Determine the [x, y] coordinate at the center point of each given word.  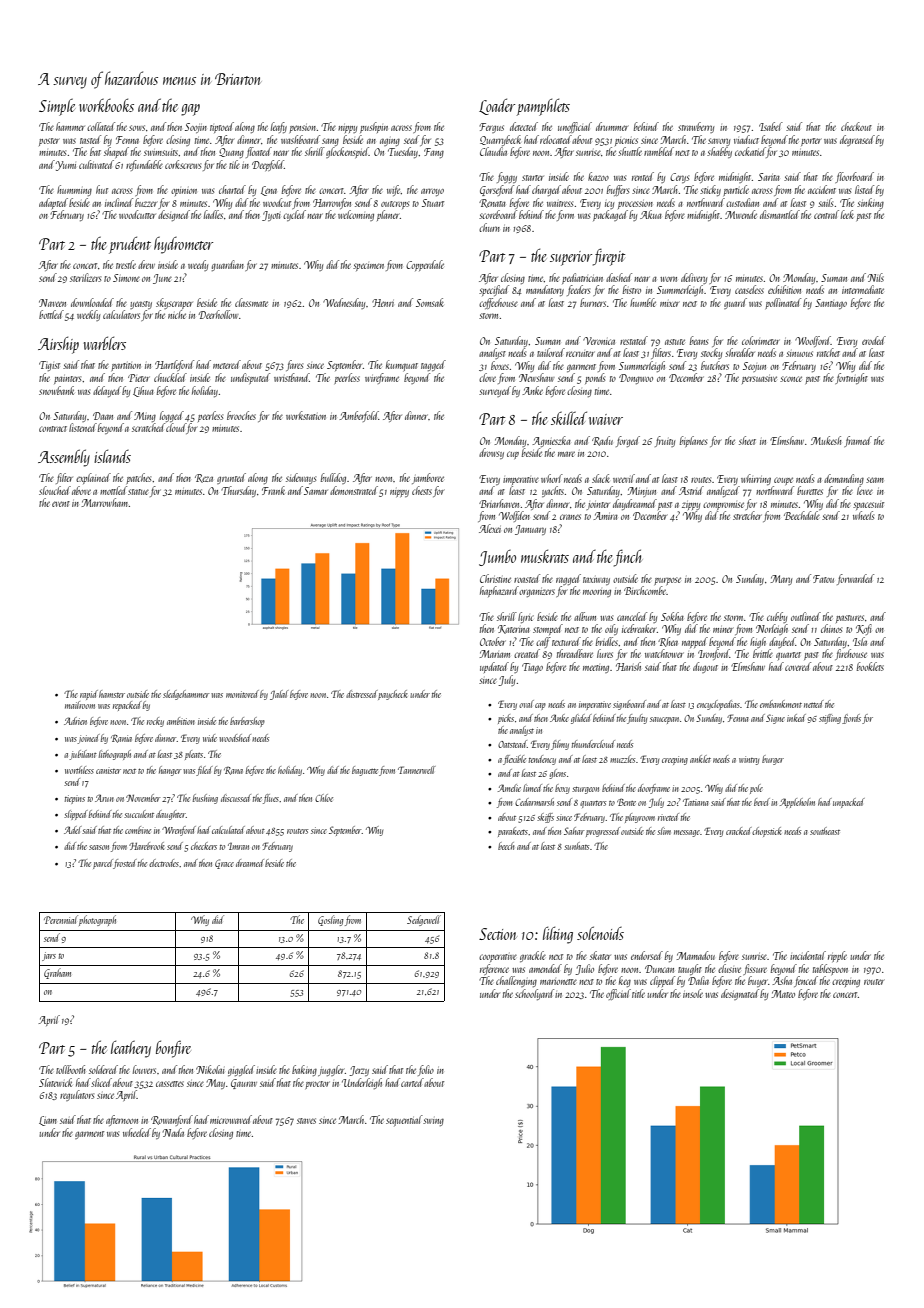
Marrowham [105, 502]
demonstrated [354, 490]
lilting [558, 935]
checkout [856, 126]
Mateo [783, 994]
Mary [781, 580]
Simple [57, 107]
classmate [251, 302]
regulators [77, 1095]
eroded [874, 340]
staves [306, 1121]
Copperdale [425, 265]
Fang [434, 153]
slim [664, 831]
